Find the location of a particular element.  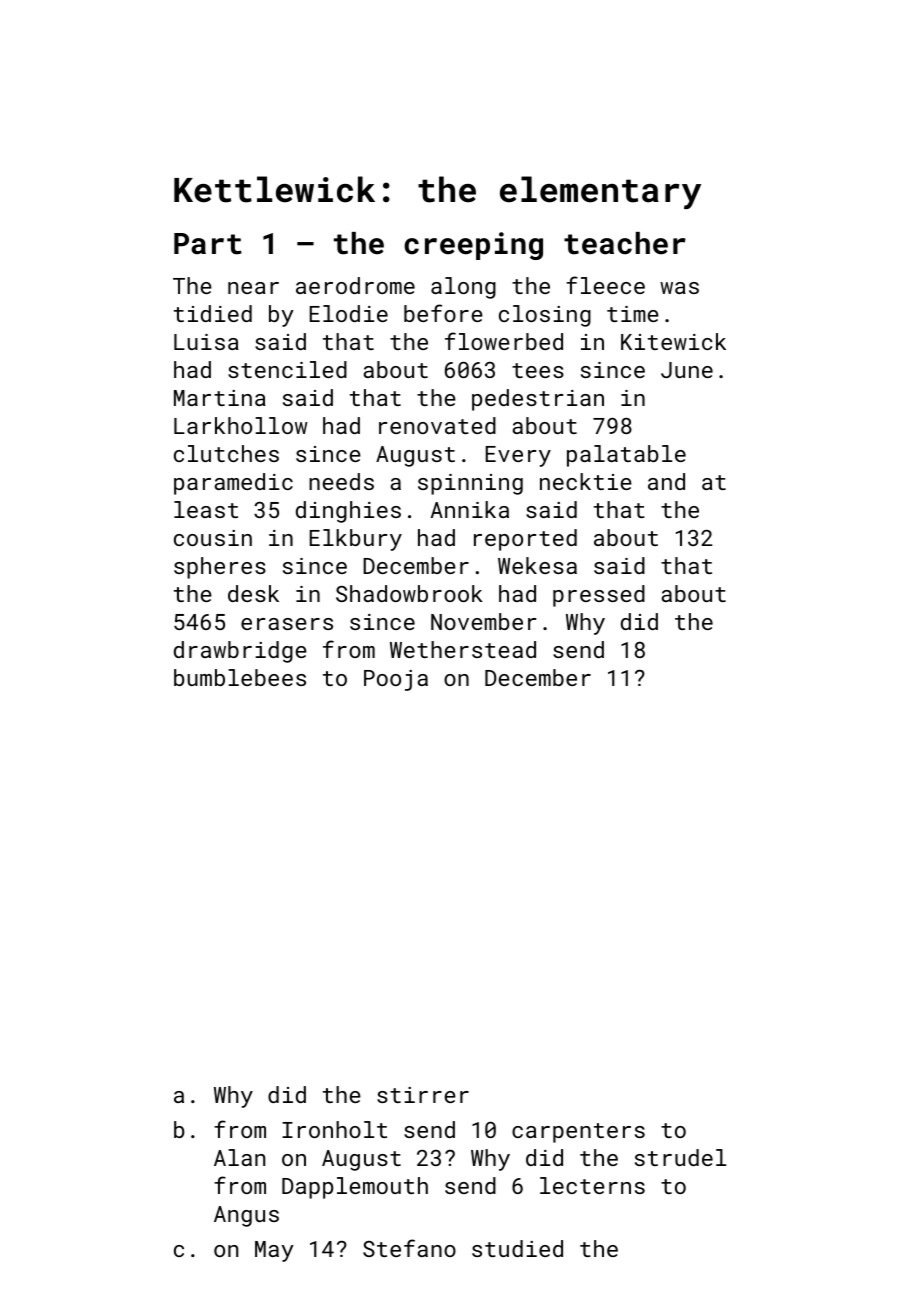

Angus is located at coordinates (246, 1216).
